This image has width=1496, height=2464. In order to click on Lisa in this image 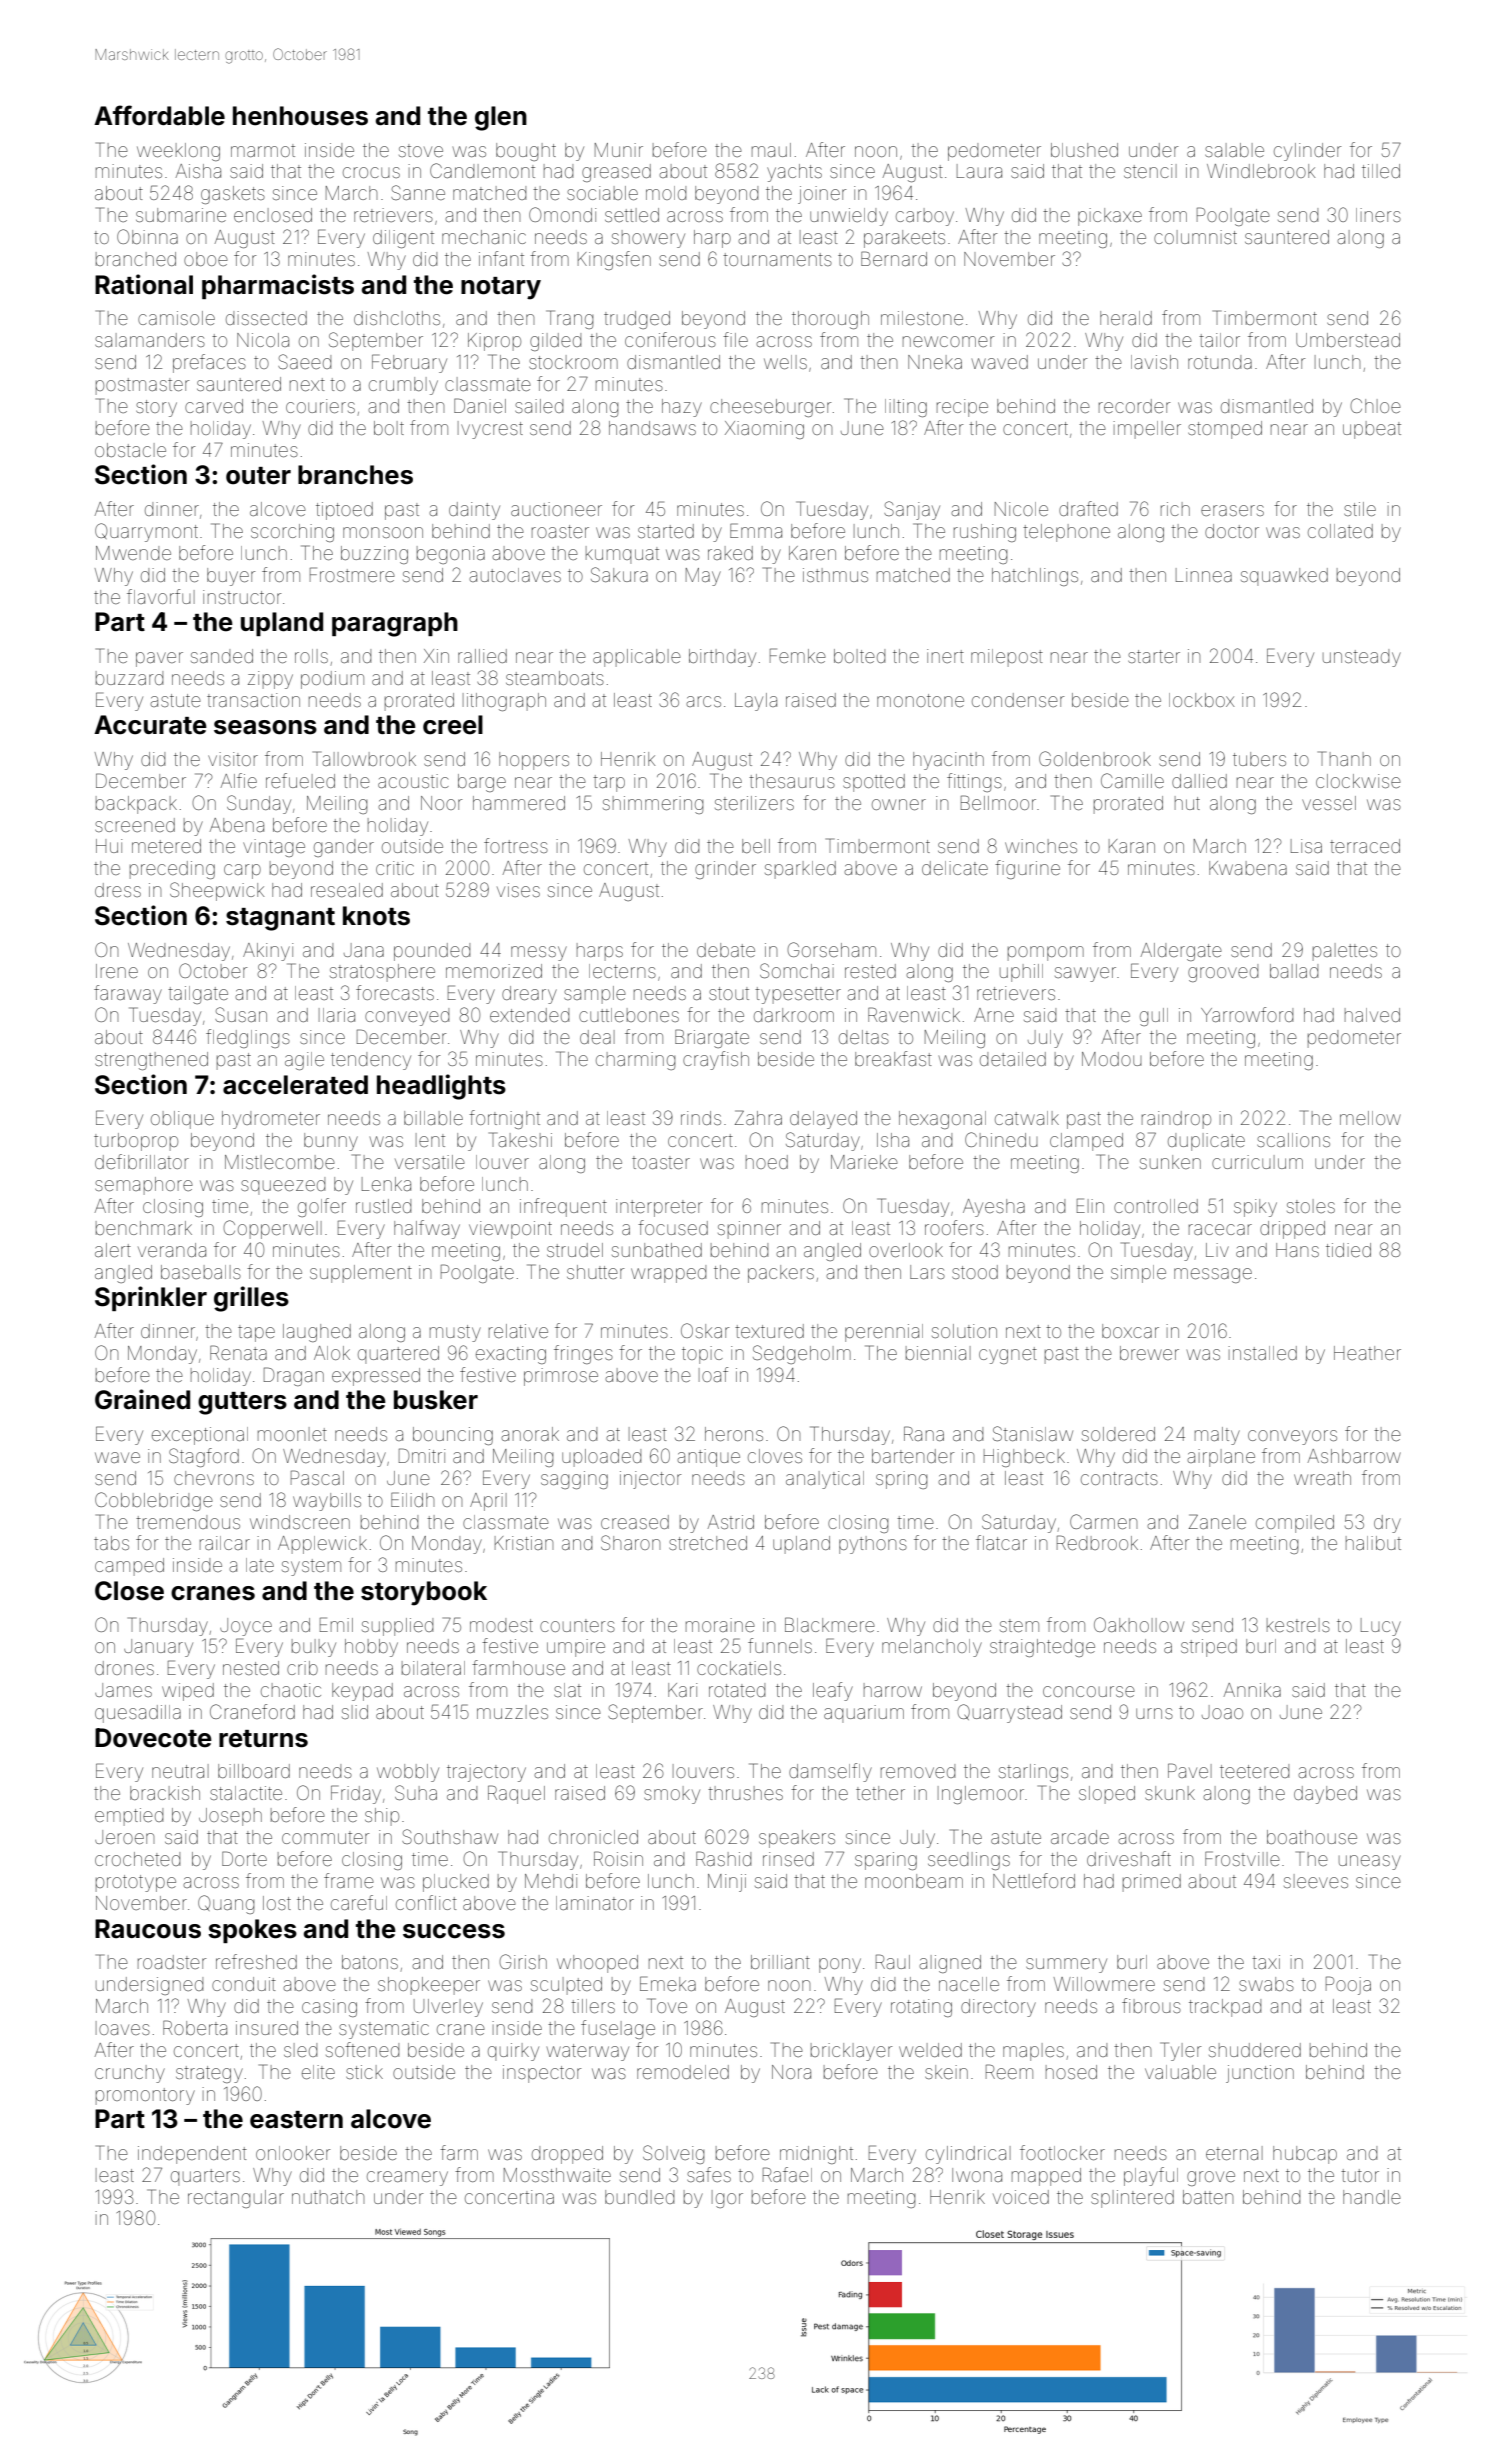, I will do `click(1306, 846)`.
